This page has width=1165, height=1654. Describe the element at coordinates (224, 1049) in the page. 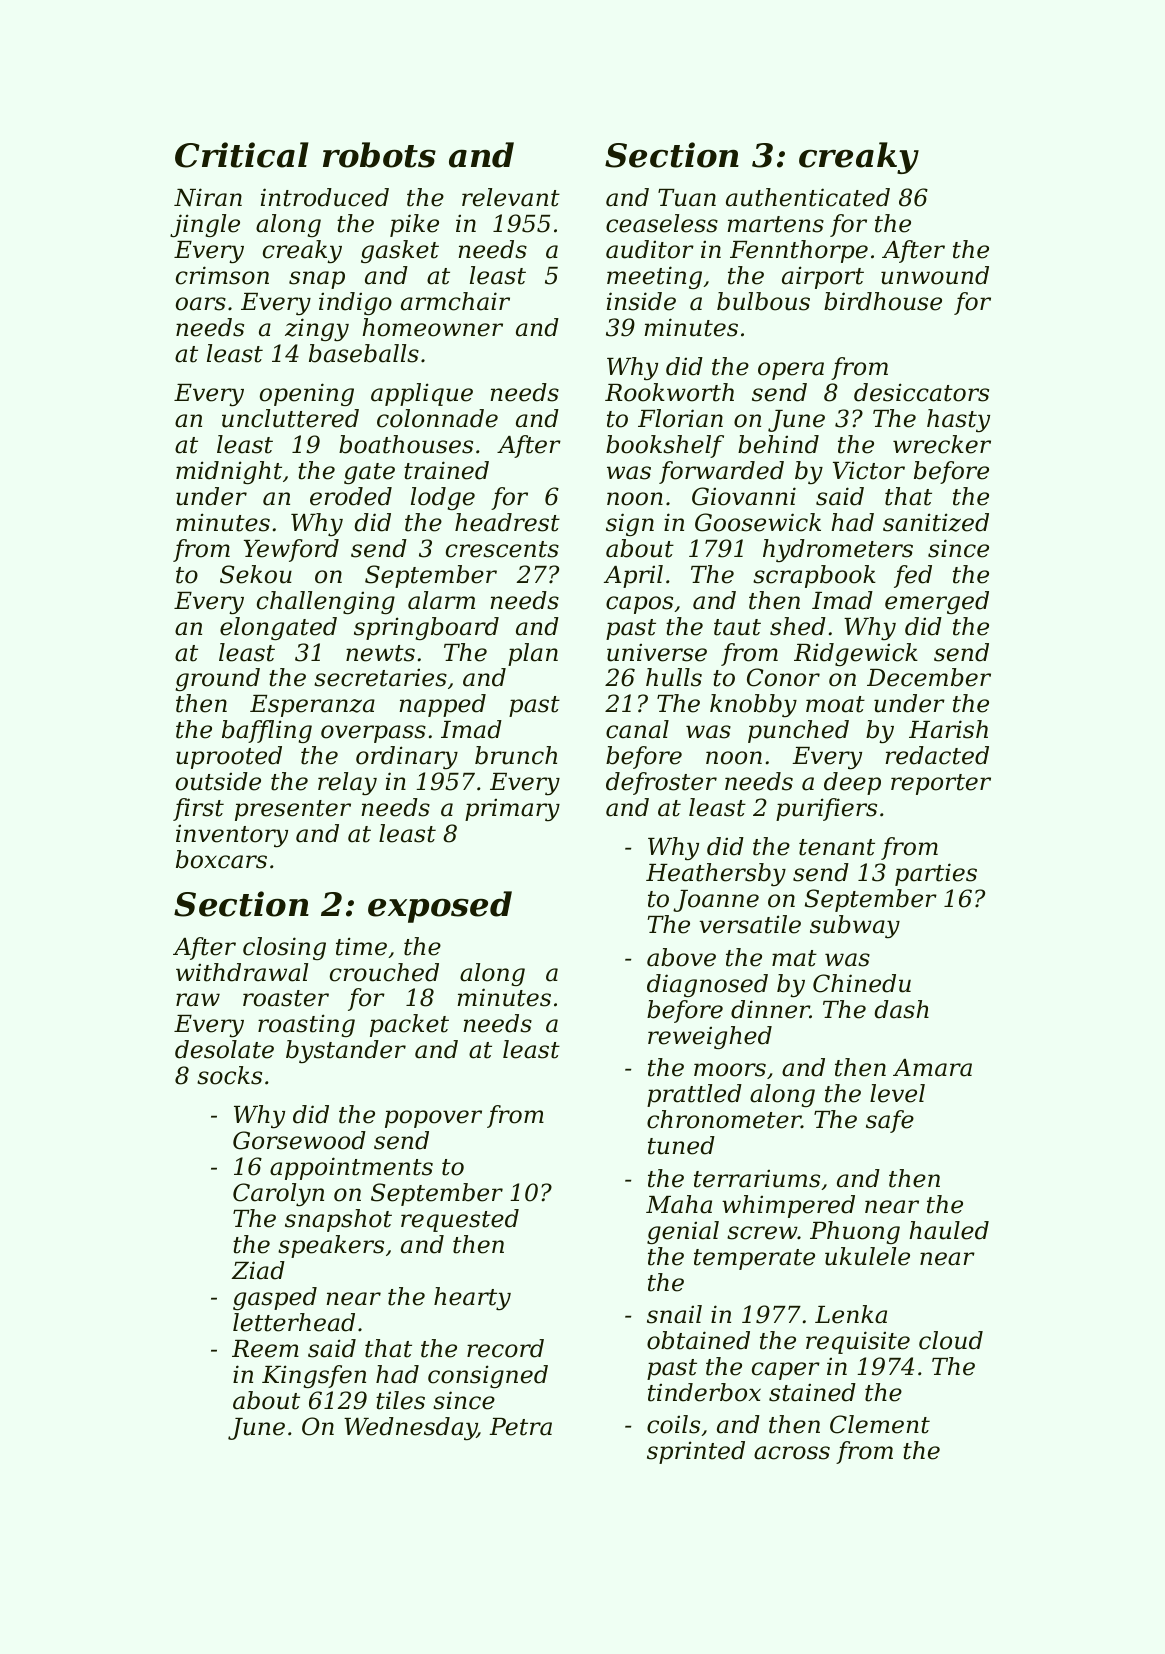

I see `desolate` at that location.
